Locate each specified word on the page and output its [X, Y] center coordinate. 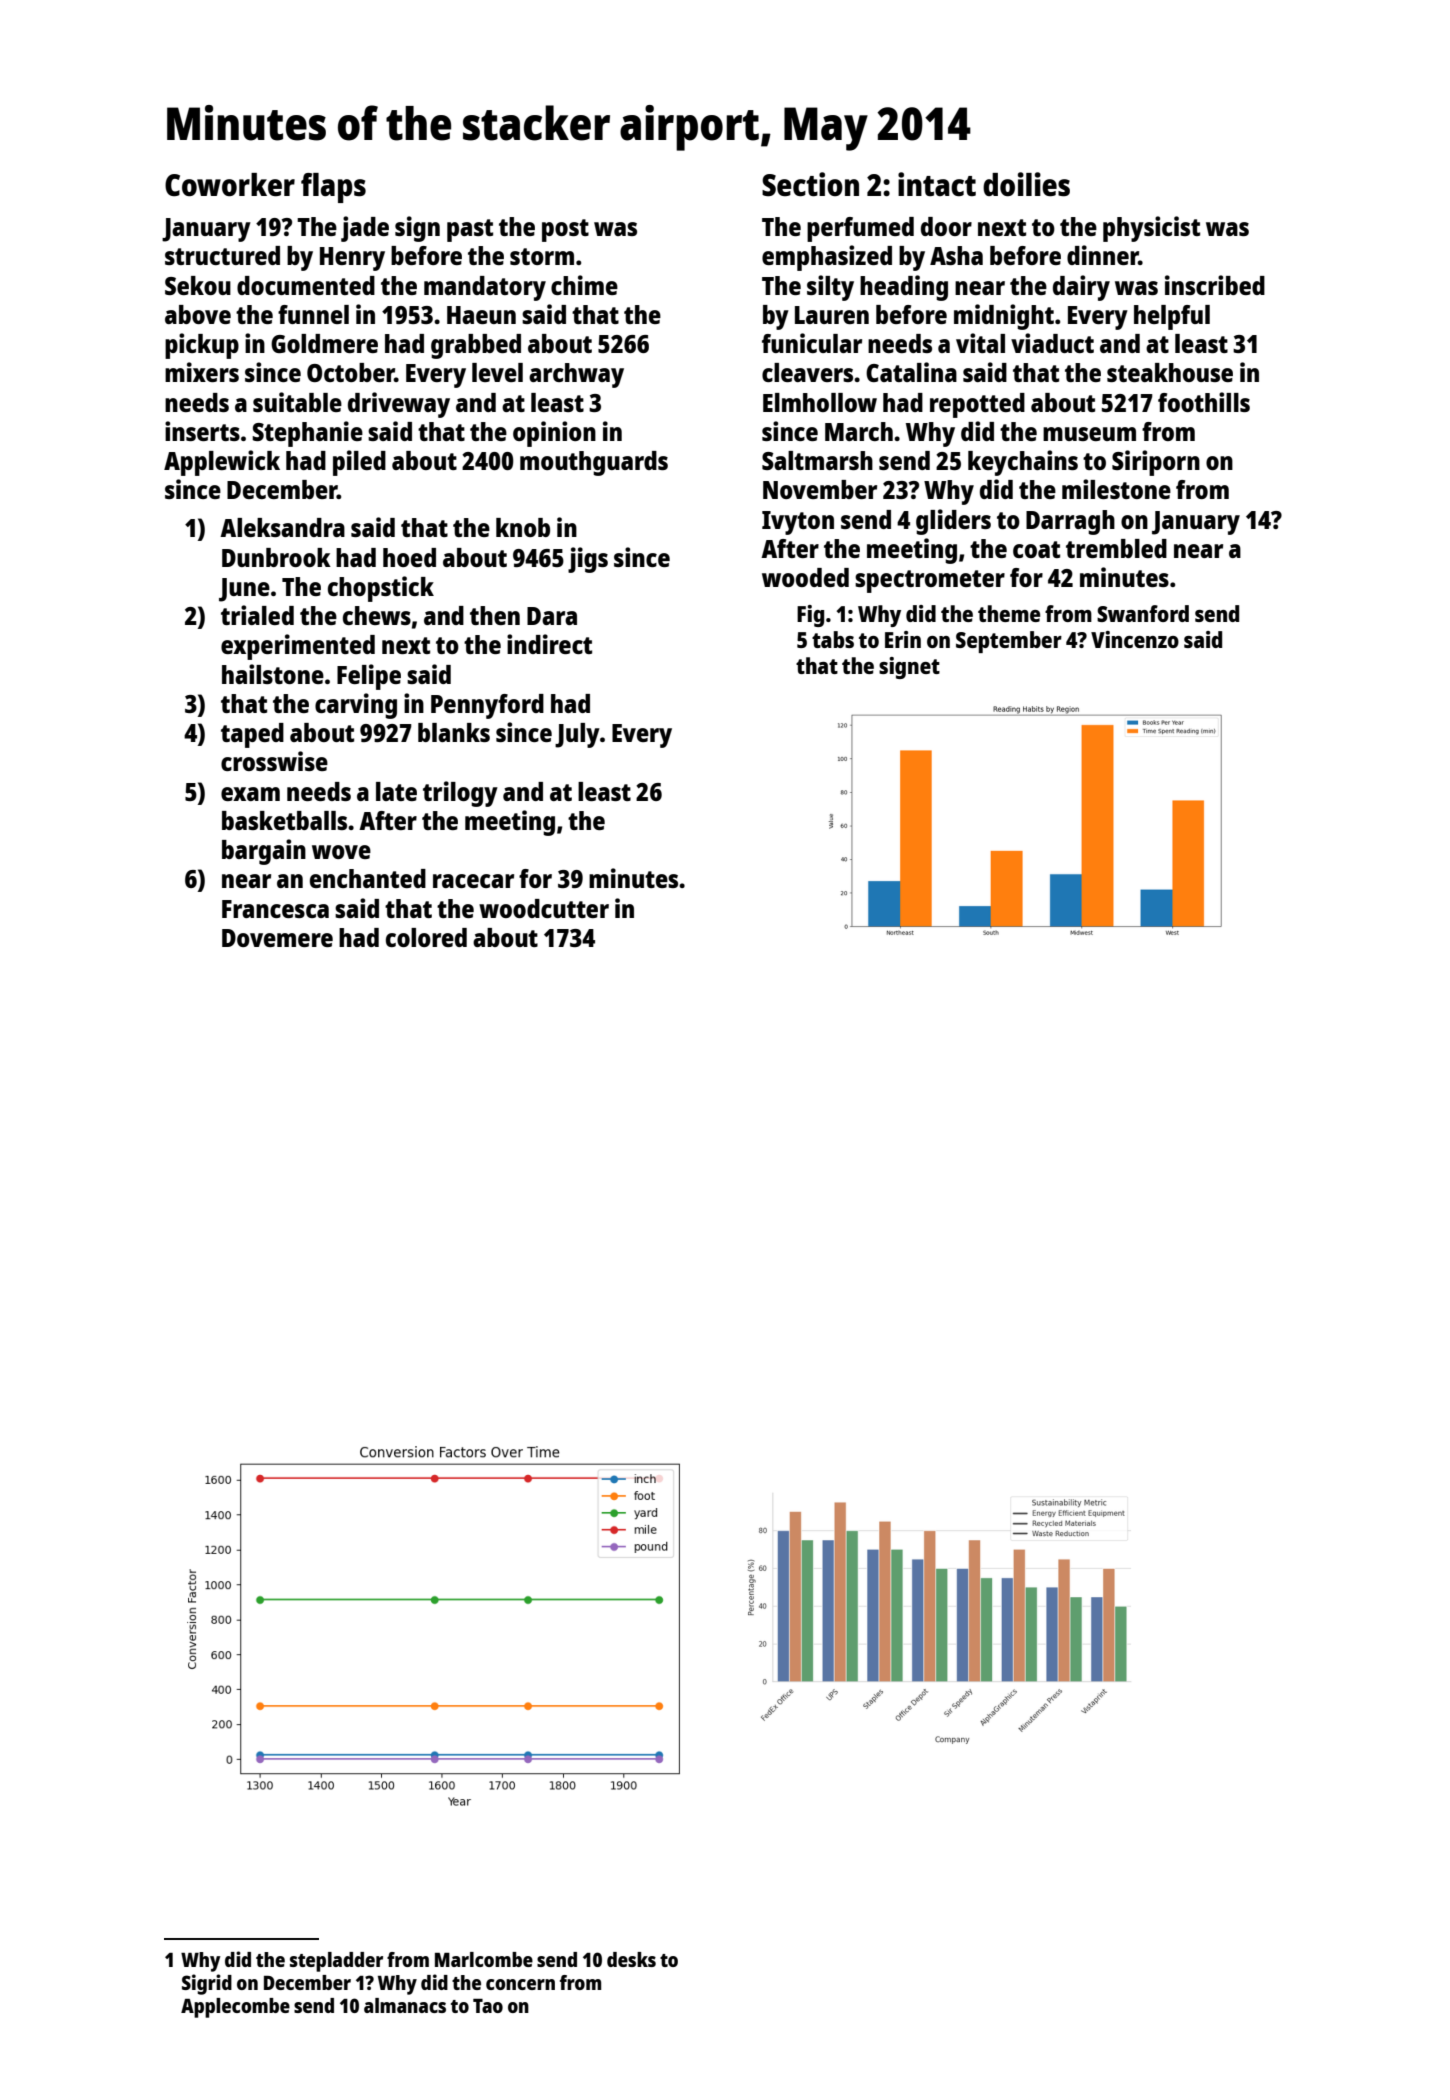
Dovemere [277, 938]
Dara [552, 616]
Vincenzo [1135, 639]
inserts [202, 431]
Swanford [1143, 613]
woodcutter [544, 908]
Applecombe [235, 2008]
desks [631, 1959]
